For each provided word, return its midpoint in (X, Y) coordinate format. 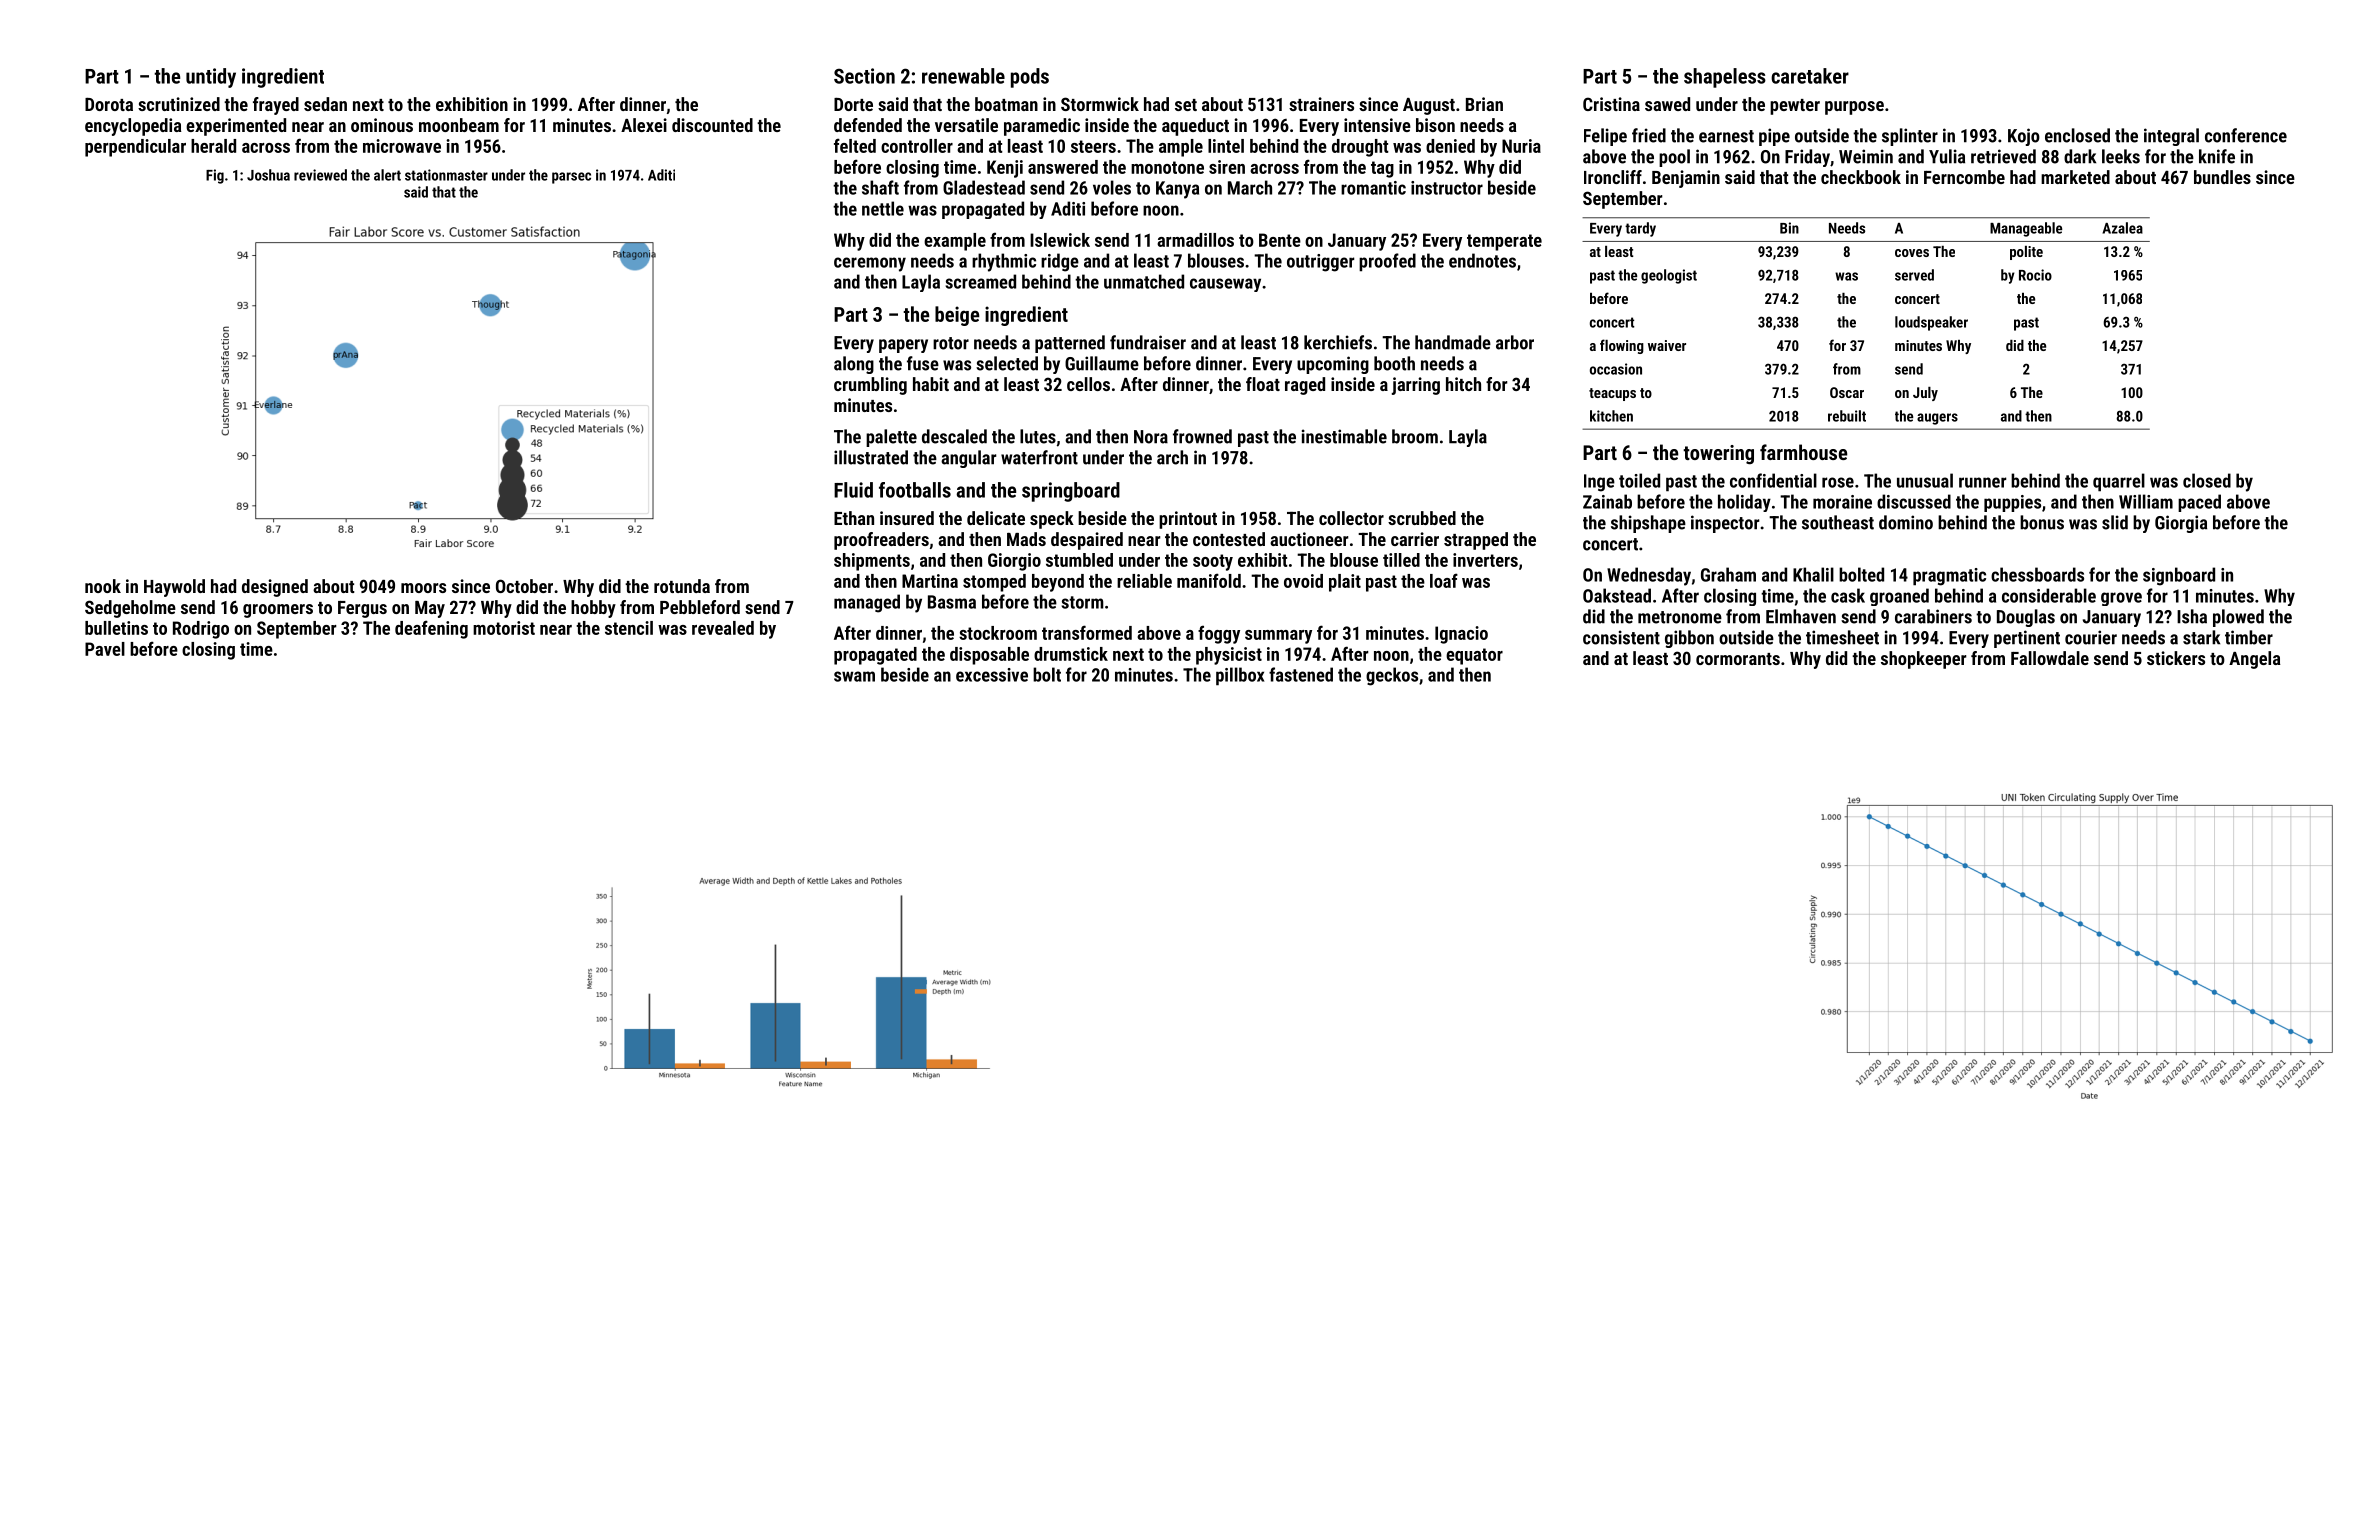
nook (103, 586)
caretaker (1810, 76)
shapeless (1725, 78)
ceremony (870, 264)
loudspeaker (1931, 323)
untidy (211, 78)
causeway (1225, 285)
